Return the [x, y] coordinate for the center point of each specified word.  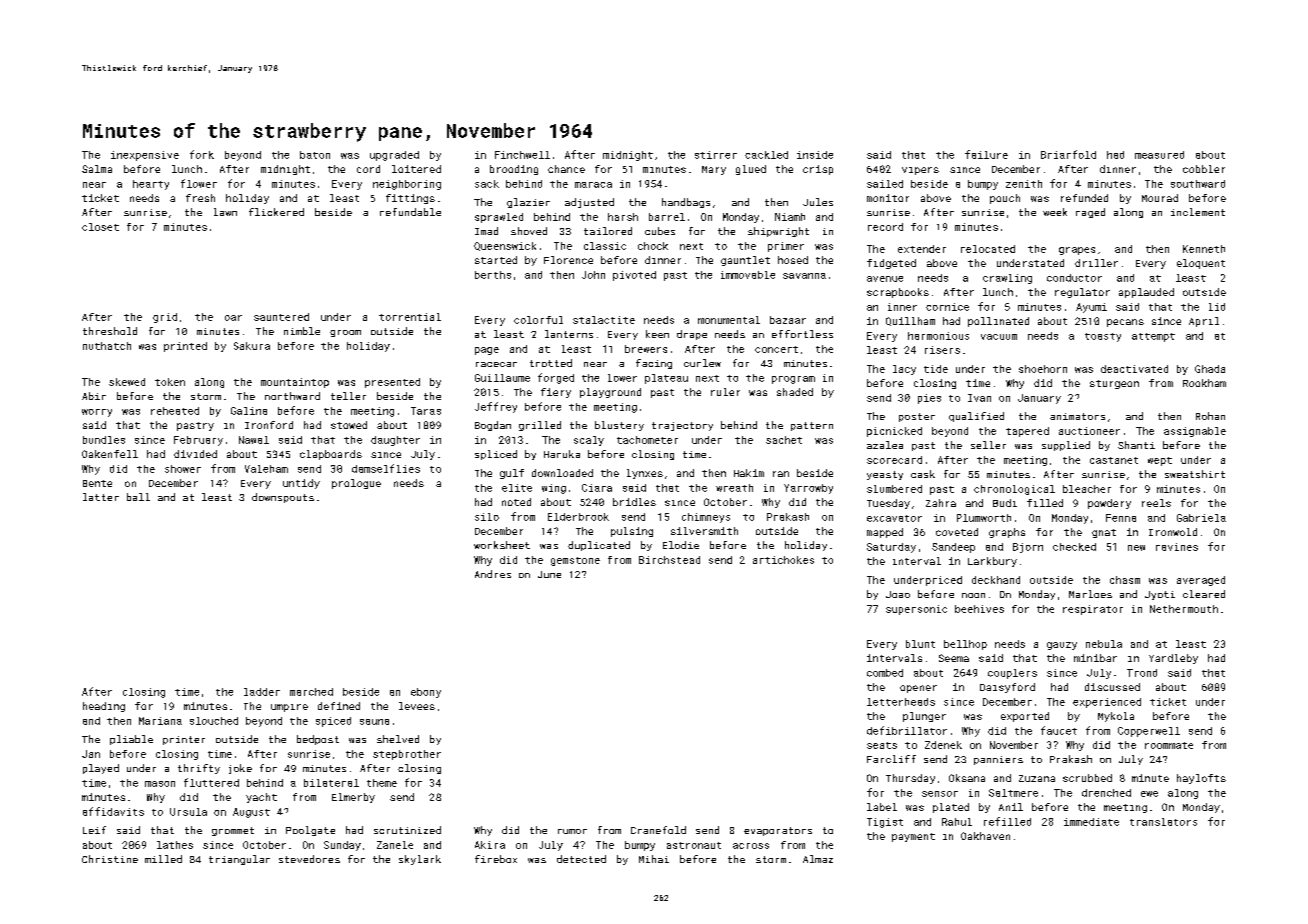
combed [885, 673]
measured [1159, 155]
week [1055, 212]
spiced [333, 722]
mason [160, 784]
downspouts [283, 498]
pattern [812, 426]
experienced [1107, 703]
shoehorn [1043, 369]
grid [165, 318]
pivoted [634, 276]
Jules [818, 202]
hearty [151, 185]
